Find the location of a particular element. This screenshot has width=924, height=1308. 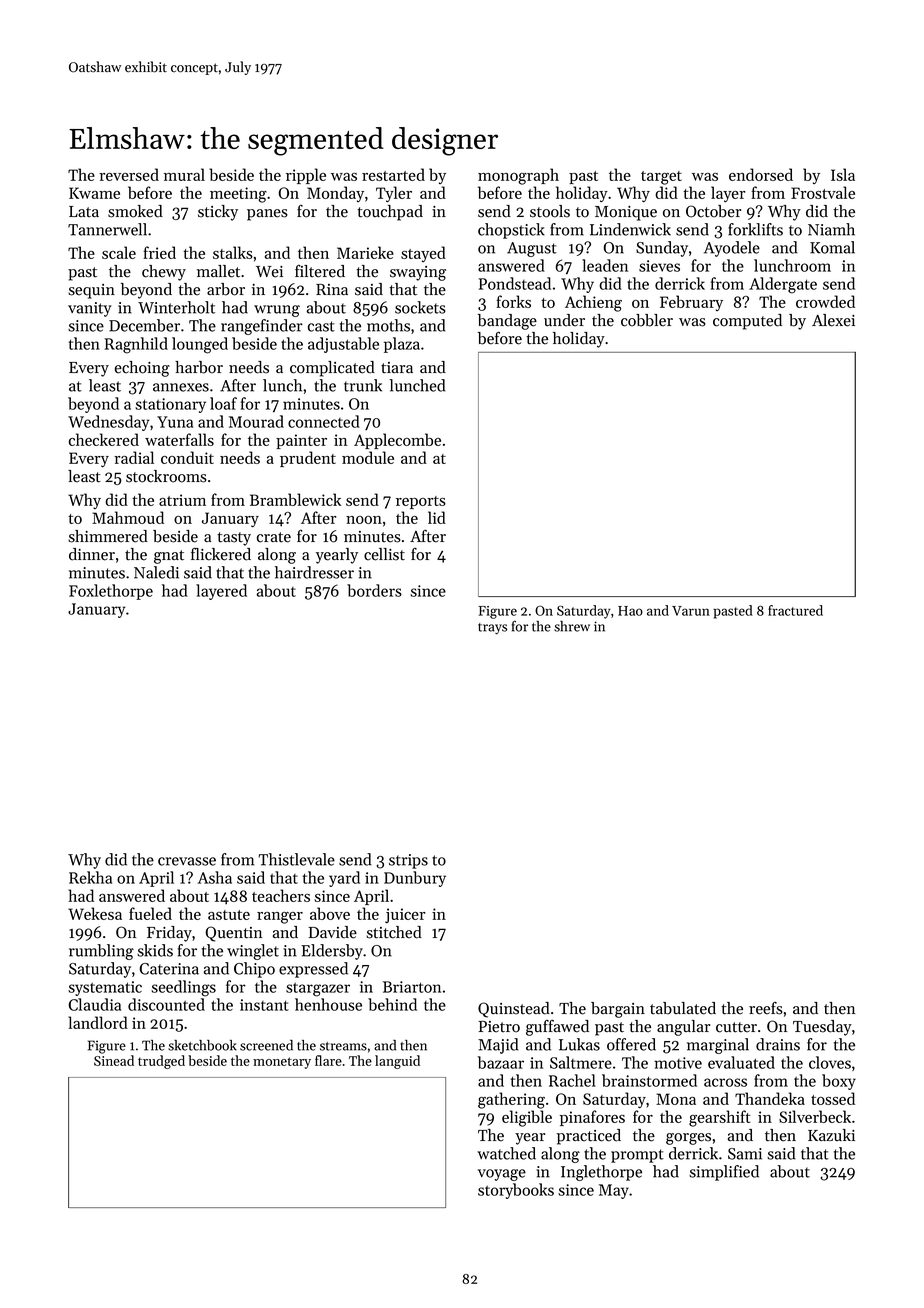

stools is located at coordinates (550, 211).
